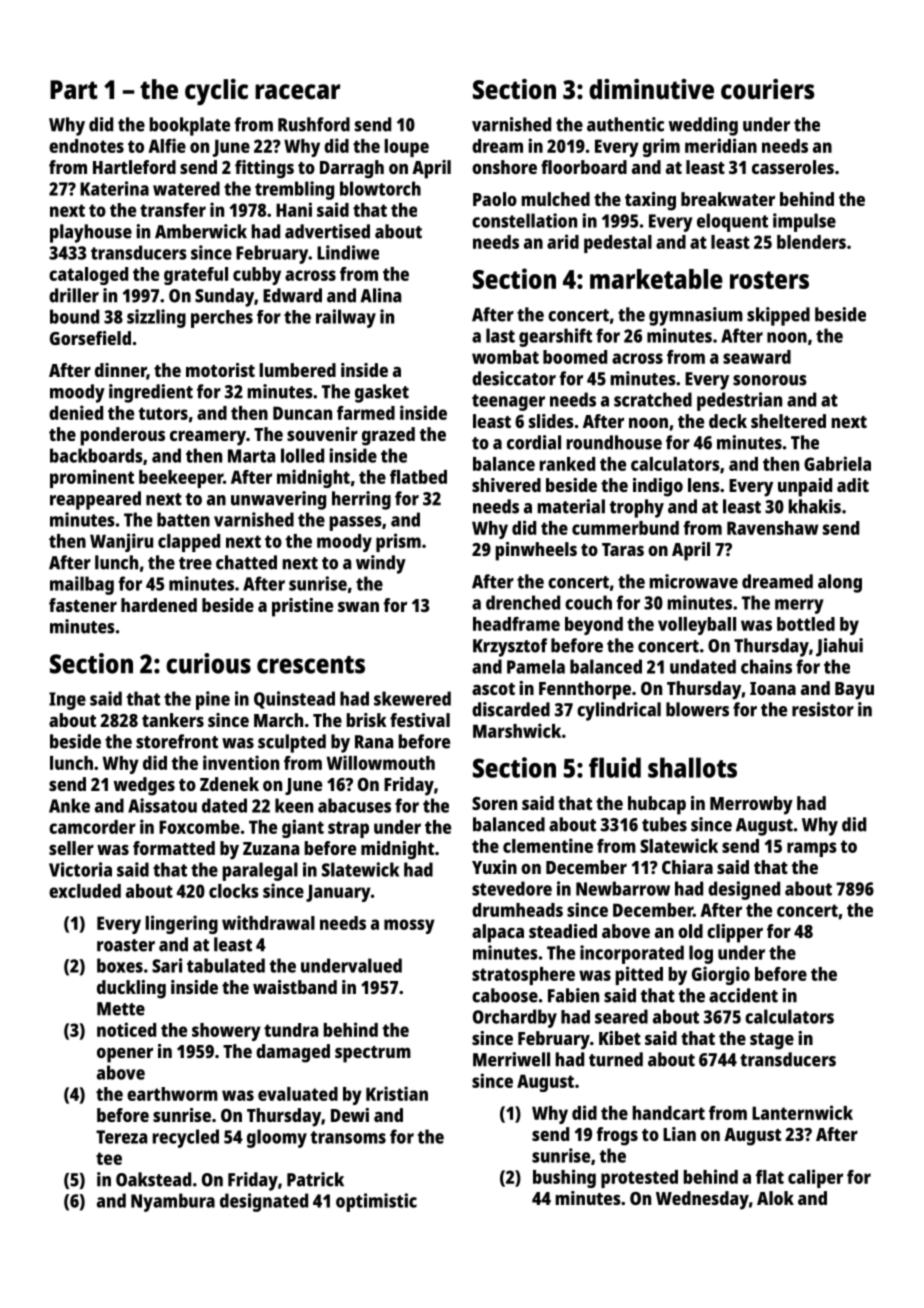 Image resolution: width=924 pixels, height=1308 pixels. Describe the element at coordinates (548, 845) in the page. I see `clementine` at that location.
